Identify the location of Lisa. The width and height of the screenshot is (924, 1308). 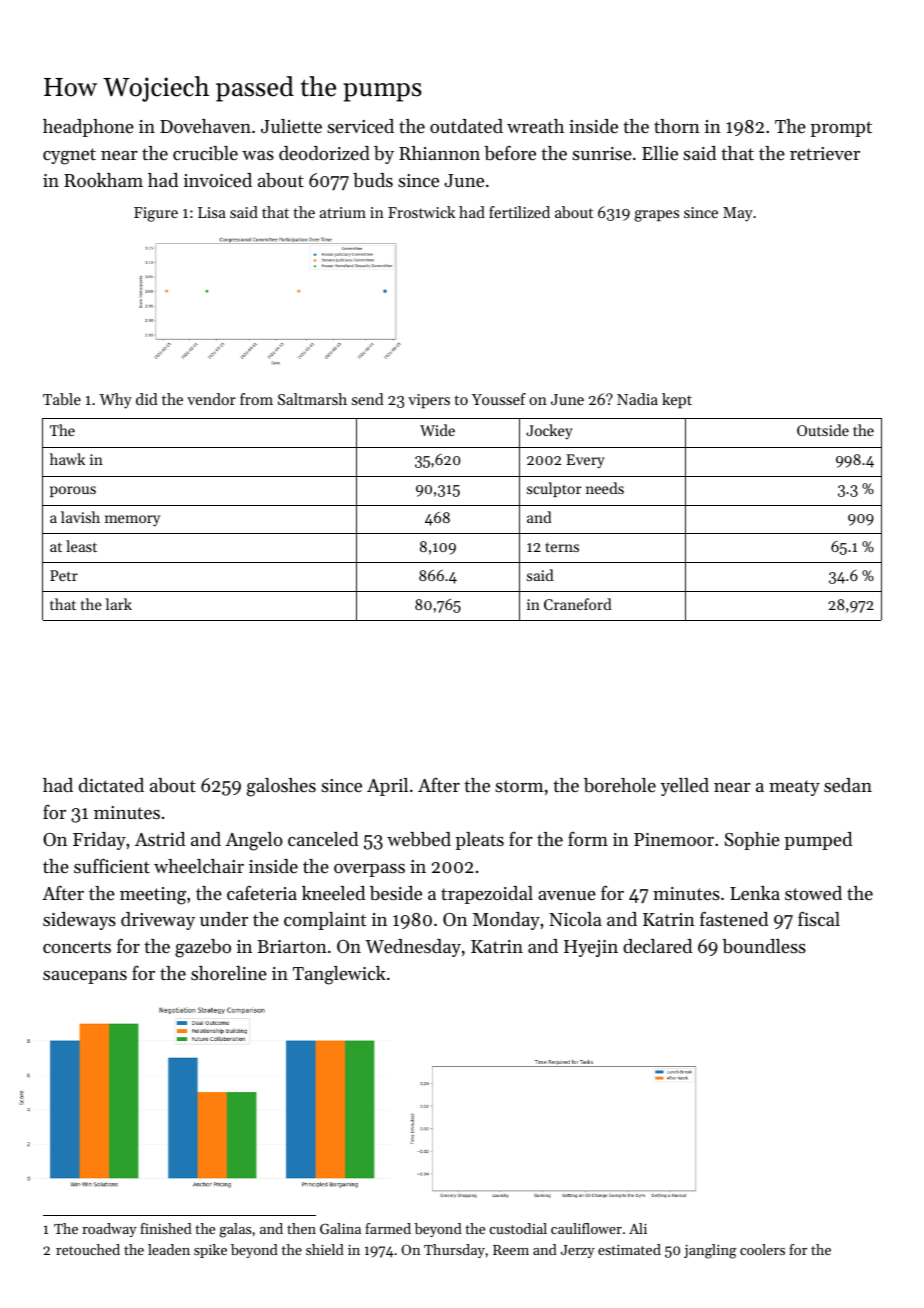
(212, 212).
